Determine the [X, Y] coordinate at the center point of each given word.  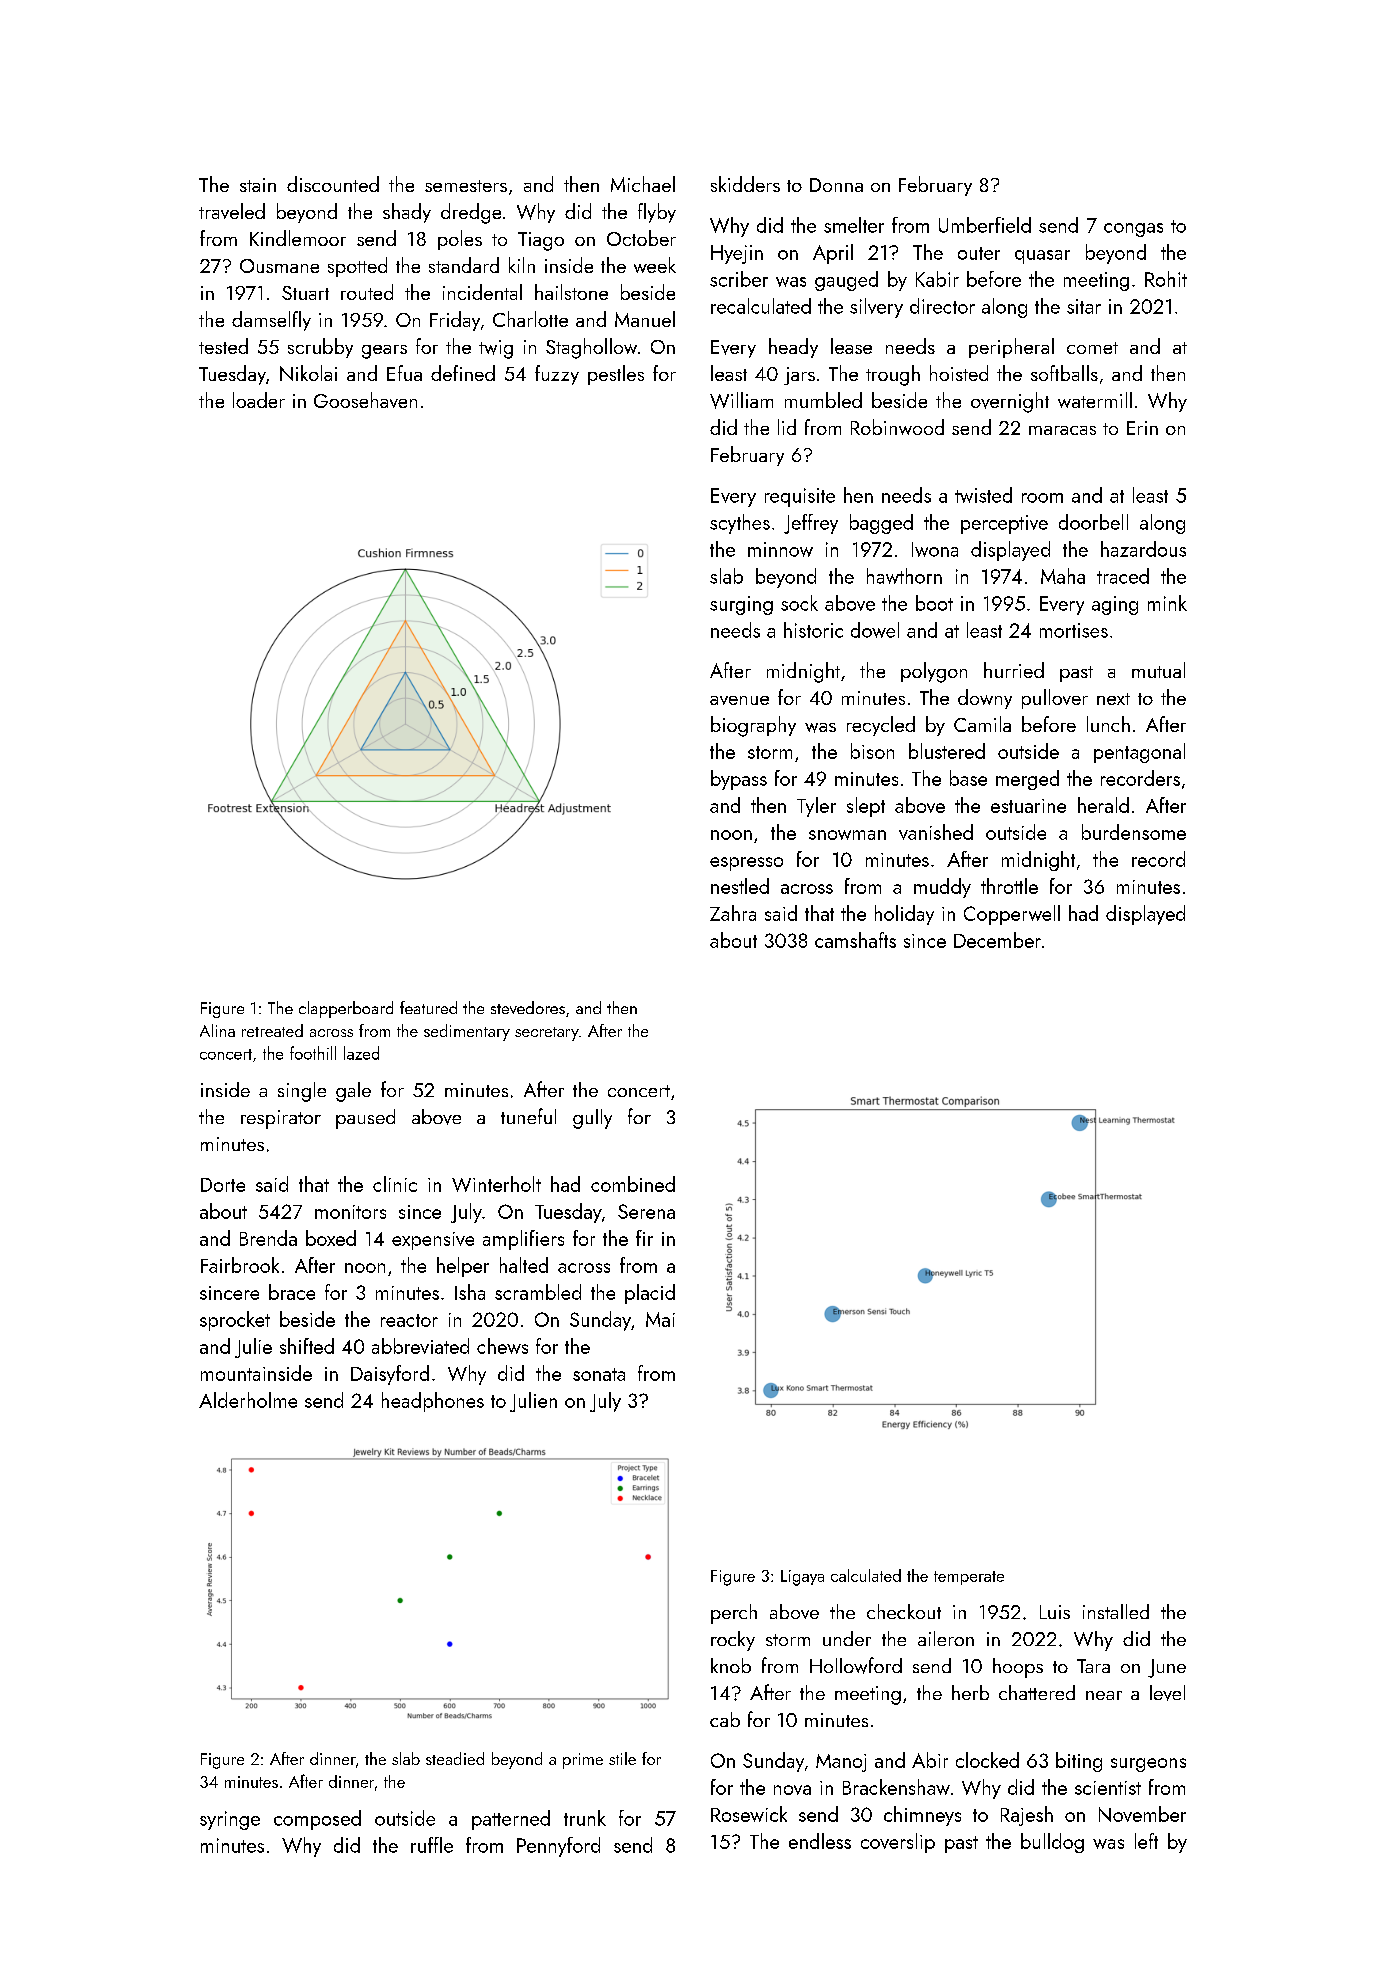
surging [741, 605]
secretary [547, 1034]
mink [1167, 603]
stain [258, 185]
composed [317, 1820]
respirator [281, 1119]
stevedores [528, 1007]
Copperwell [1012, 915]
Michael [643, 184]
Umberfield [985, 225]
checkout [904, 1611]
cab [725, 1719]
